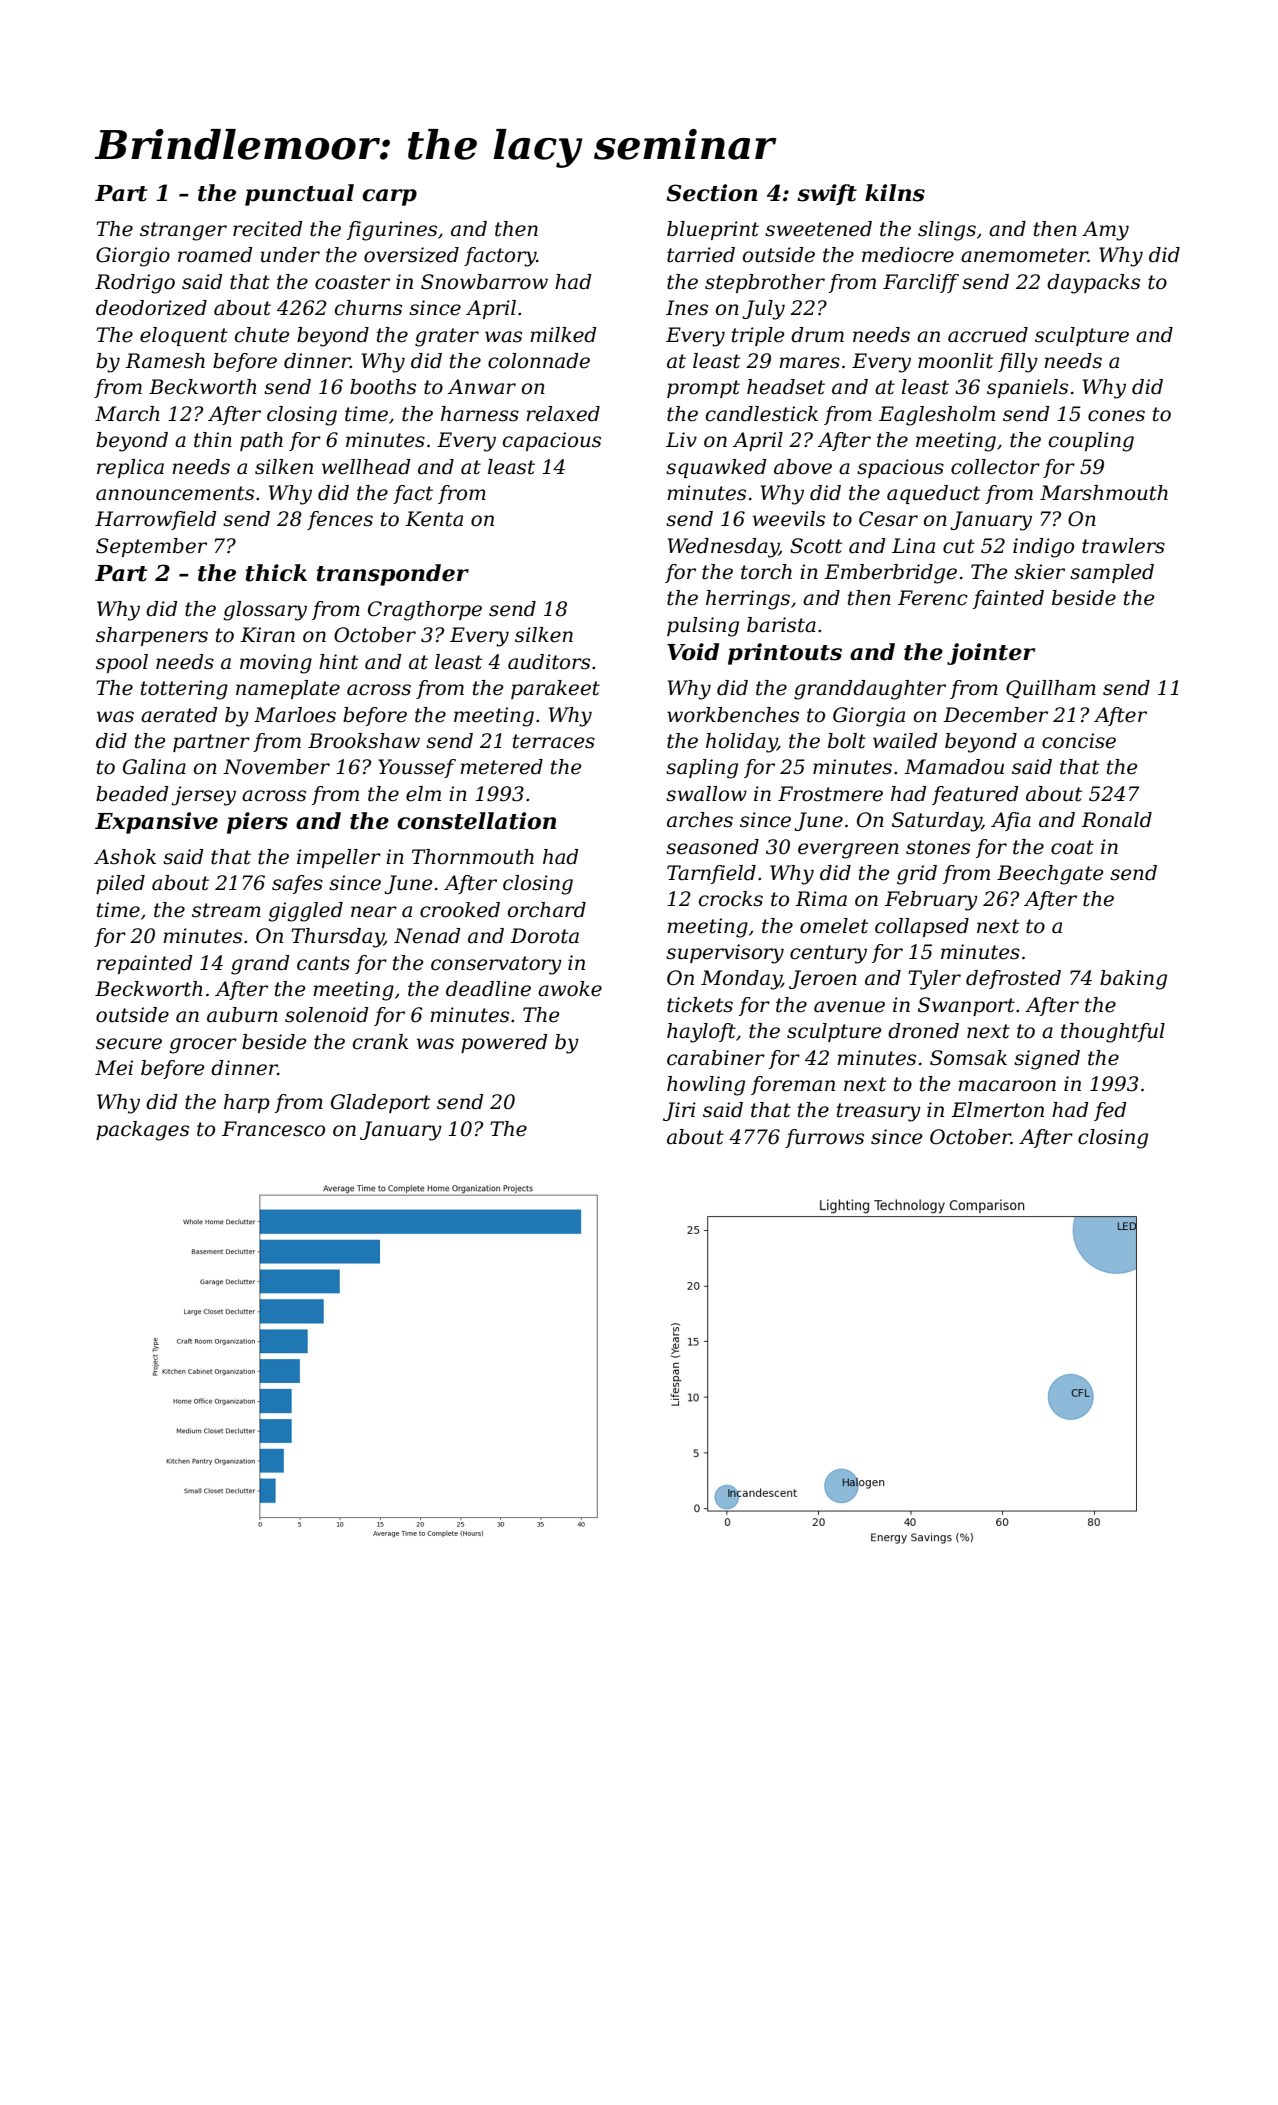  What do you see at coordinates (758, 336) in the document?
I see `triple` at bounding box center [758, 336].
